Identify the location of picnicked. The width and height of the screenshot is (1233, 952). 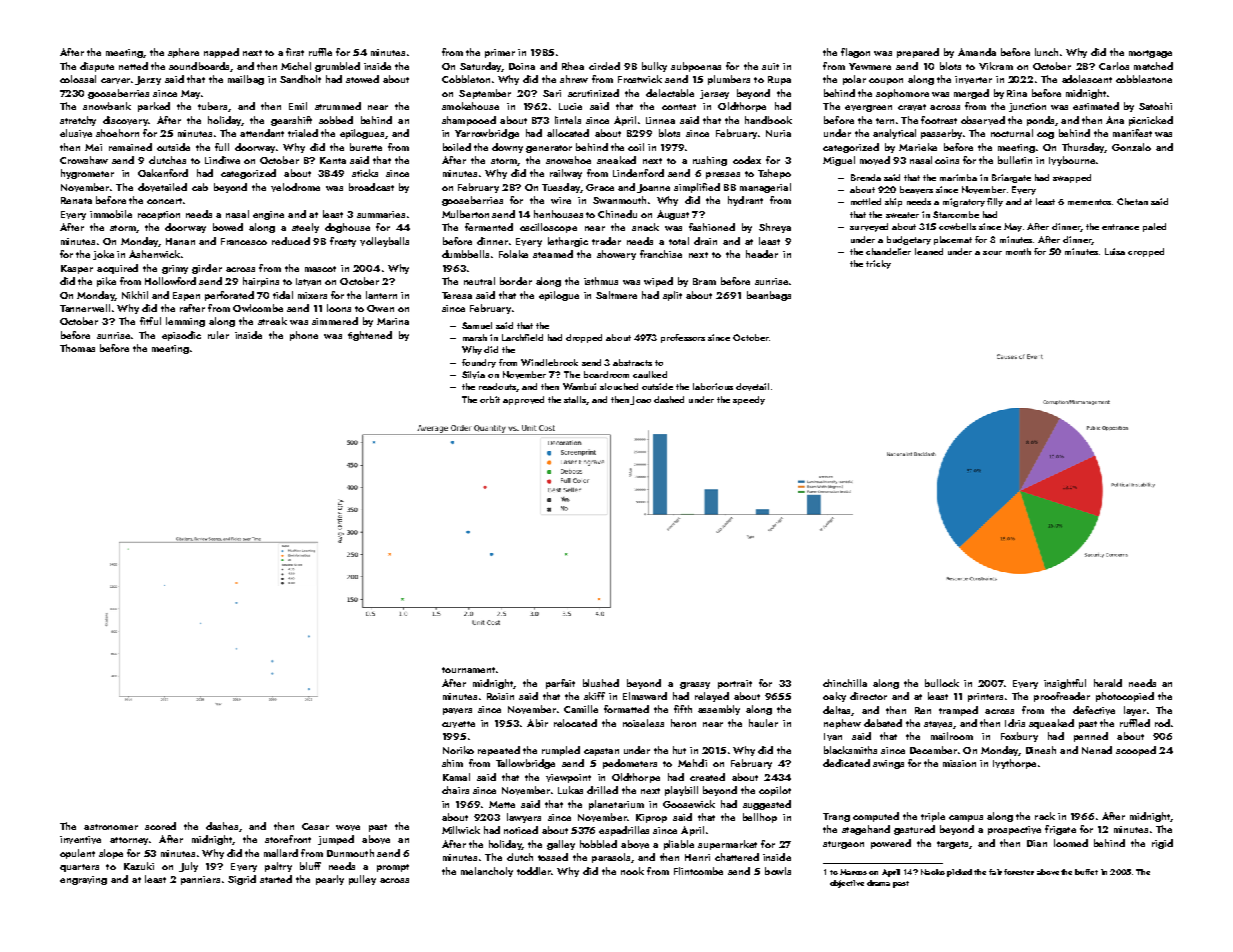
(1151, 121).
